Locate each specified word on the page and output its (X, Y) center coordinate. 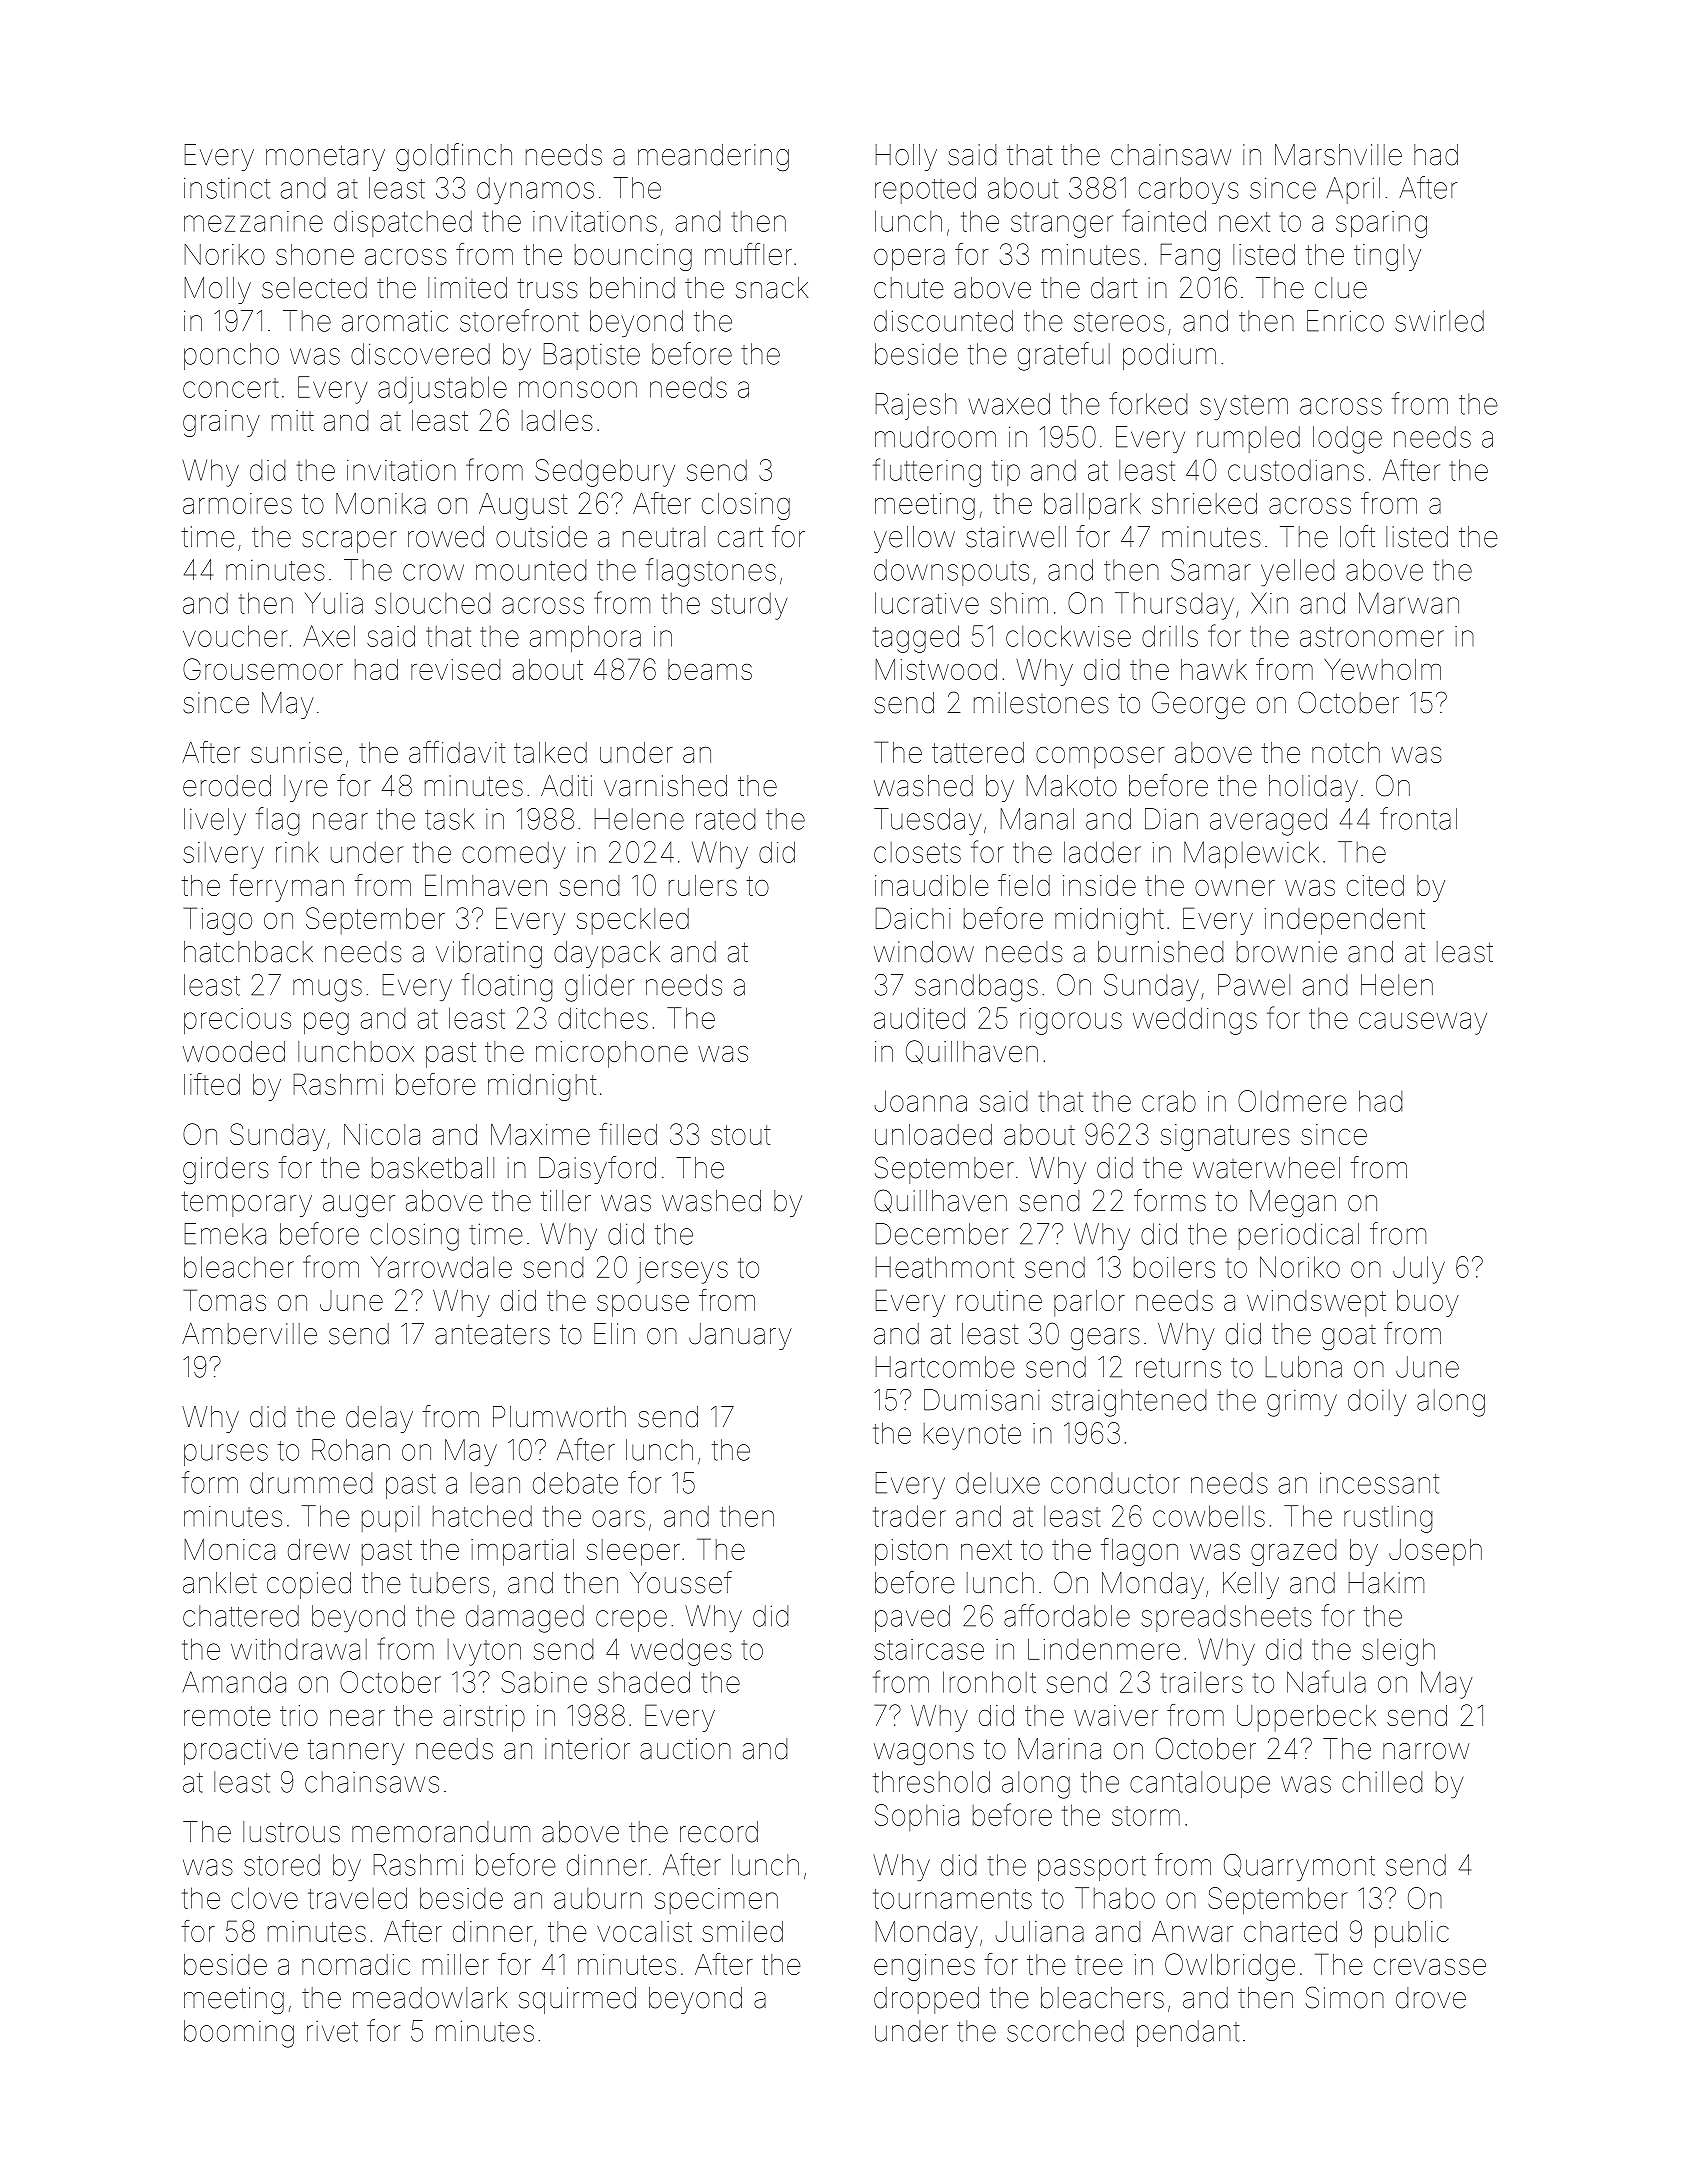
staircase (929, 1649)
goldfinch (454, 157)
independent (1345, 921)
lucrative (927, 603)
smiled (742, 1931)
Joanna (920, 1101)
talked (550, 752)
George (1198, 705)
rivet (332, 2031)
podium (1169, 356)
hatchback (248, 952)
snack (772, 288)
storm (1146, 1816)
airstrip (484, 1718)
